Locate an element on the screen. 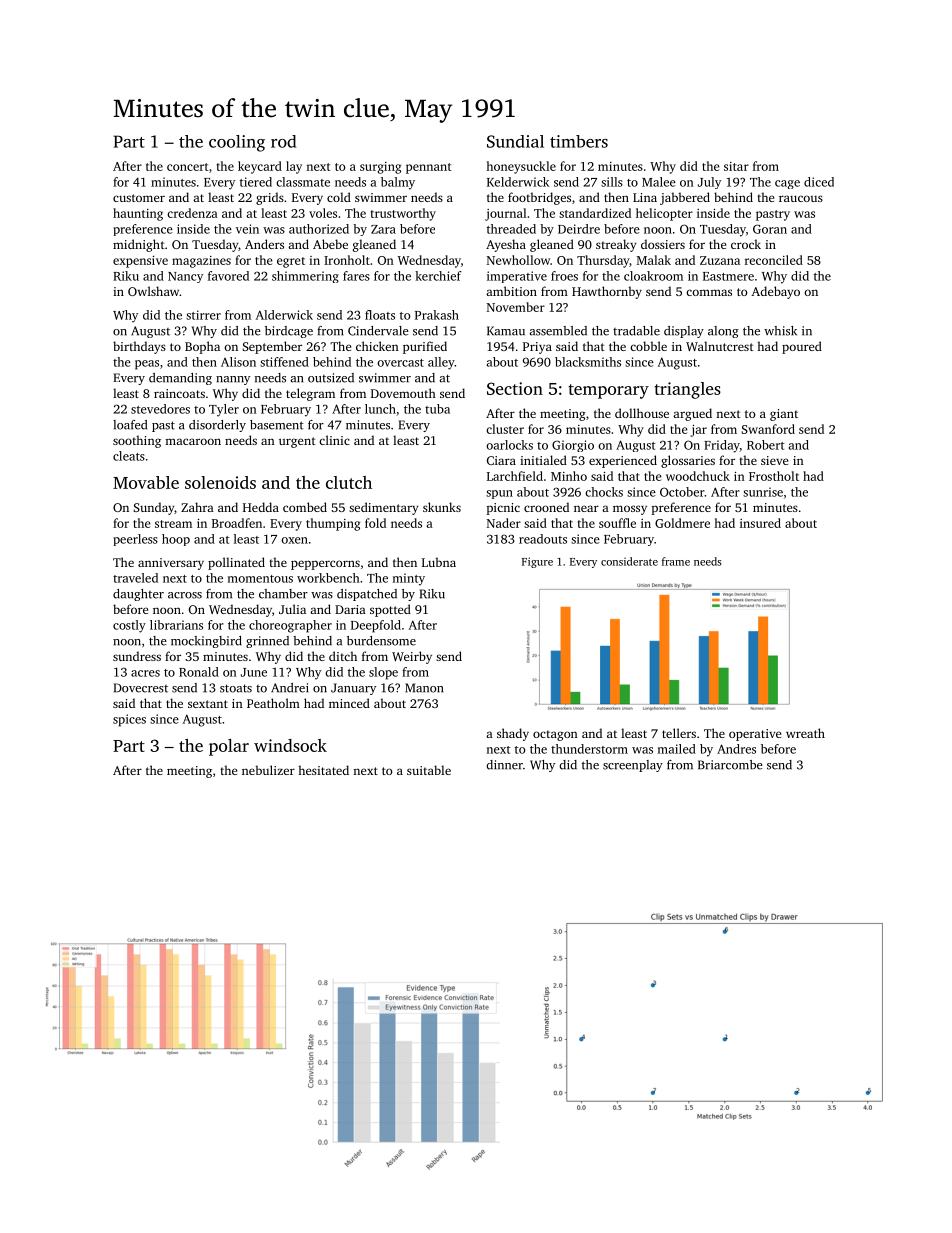 This screenshot has width=952, height=1233. egret is located at coordinates (291, 262).
